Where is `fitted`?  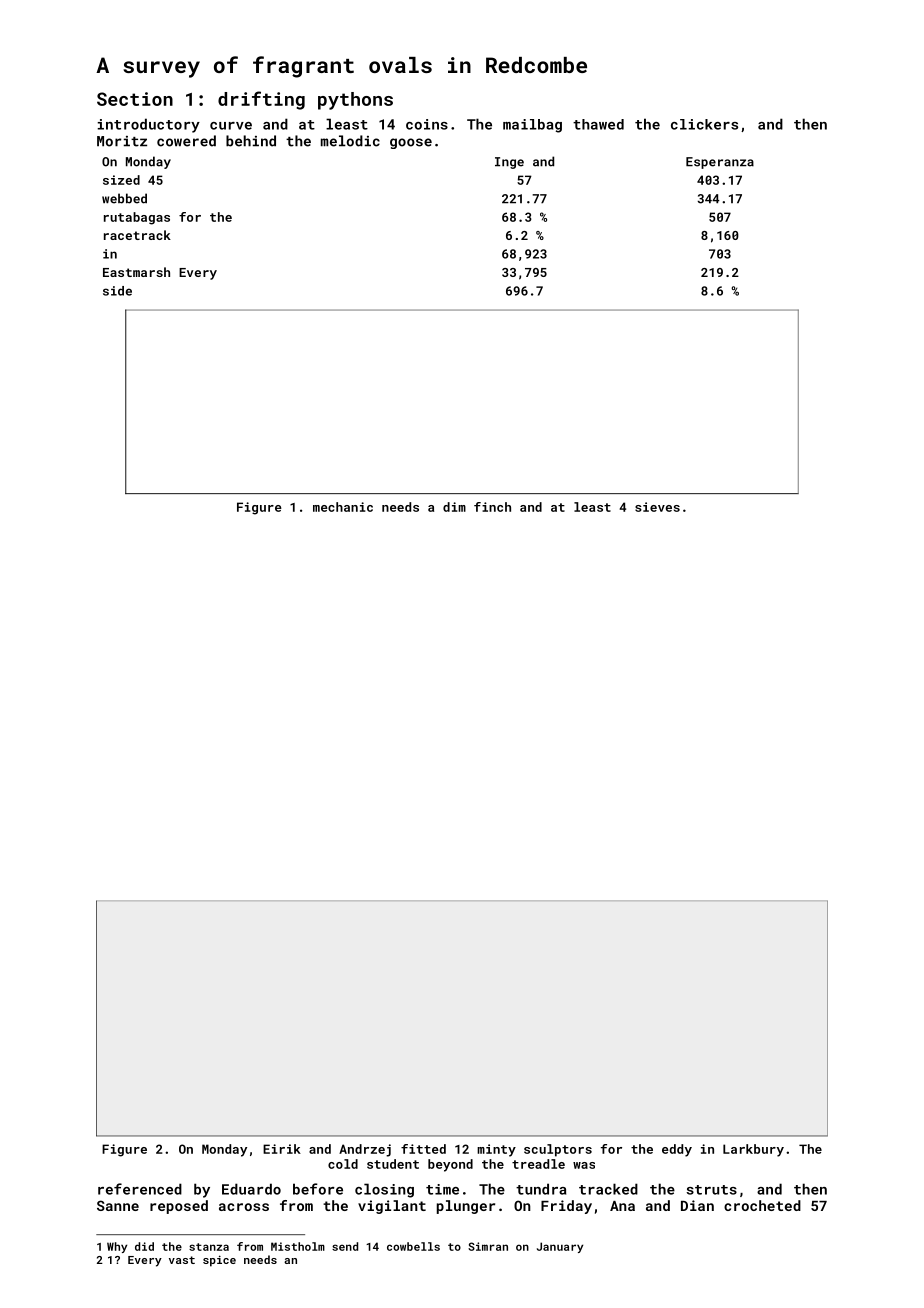
fitted is located at coordinates (423, 1149).
